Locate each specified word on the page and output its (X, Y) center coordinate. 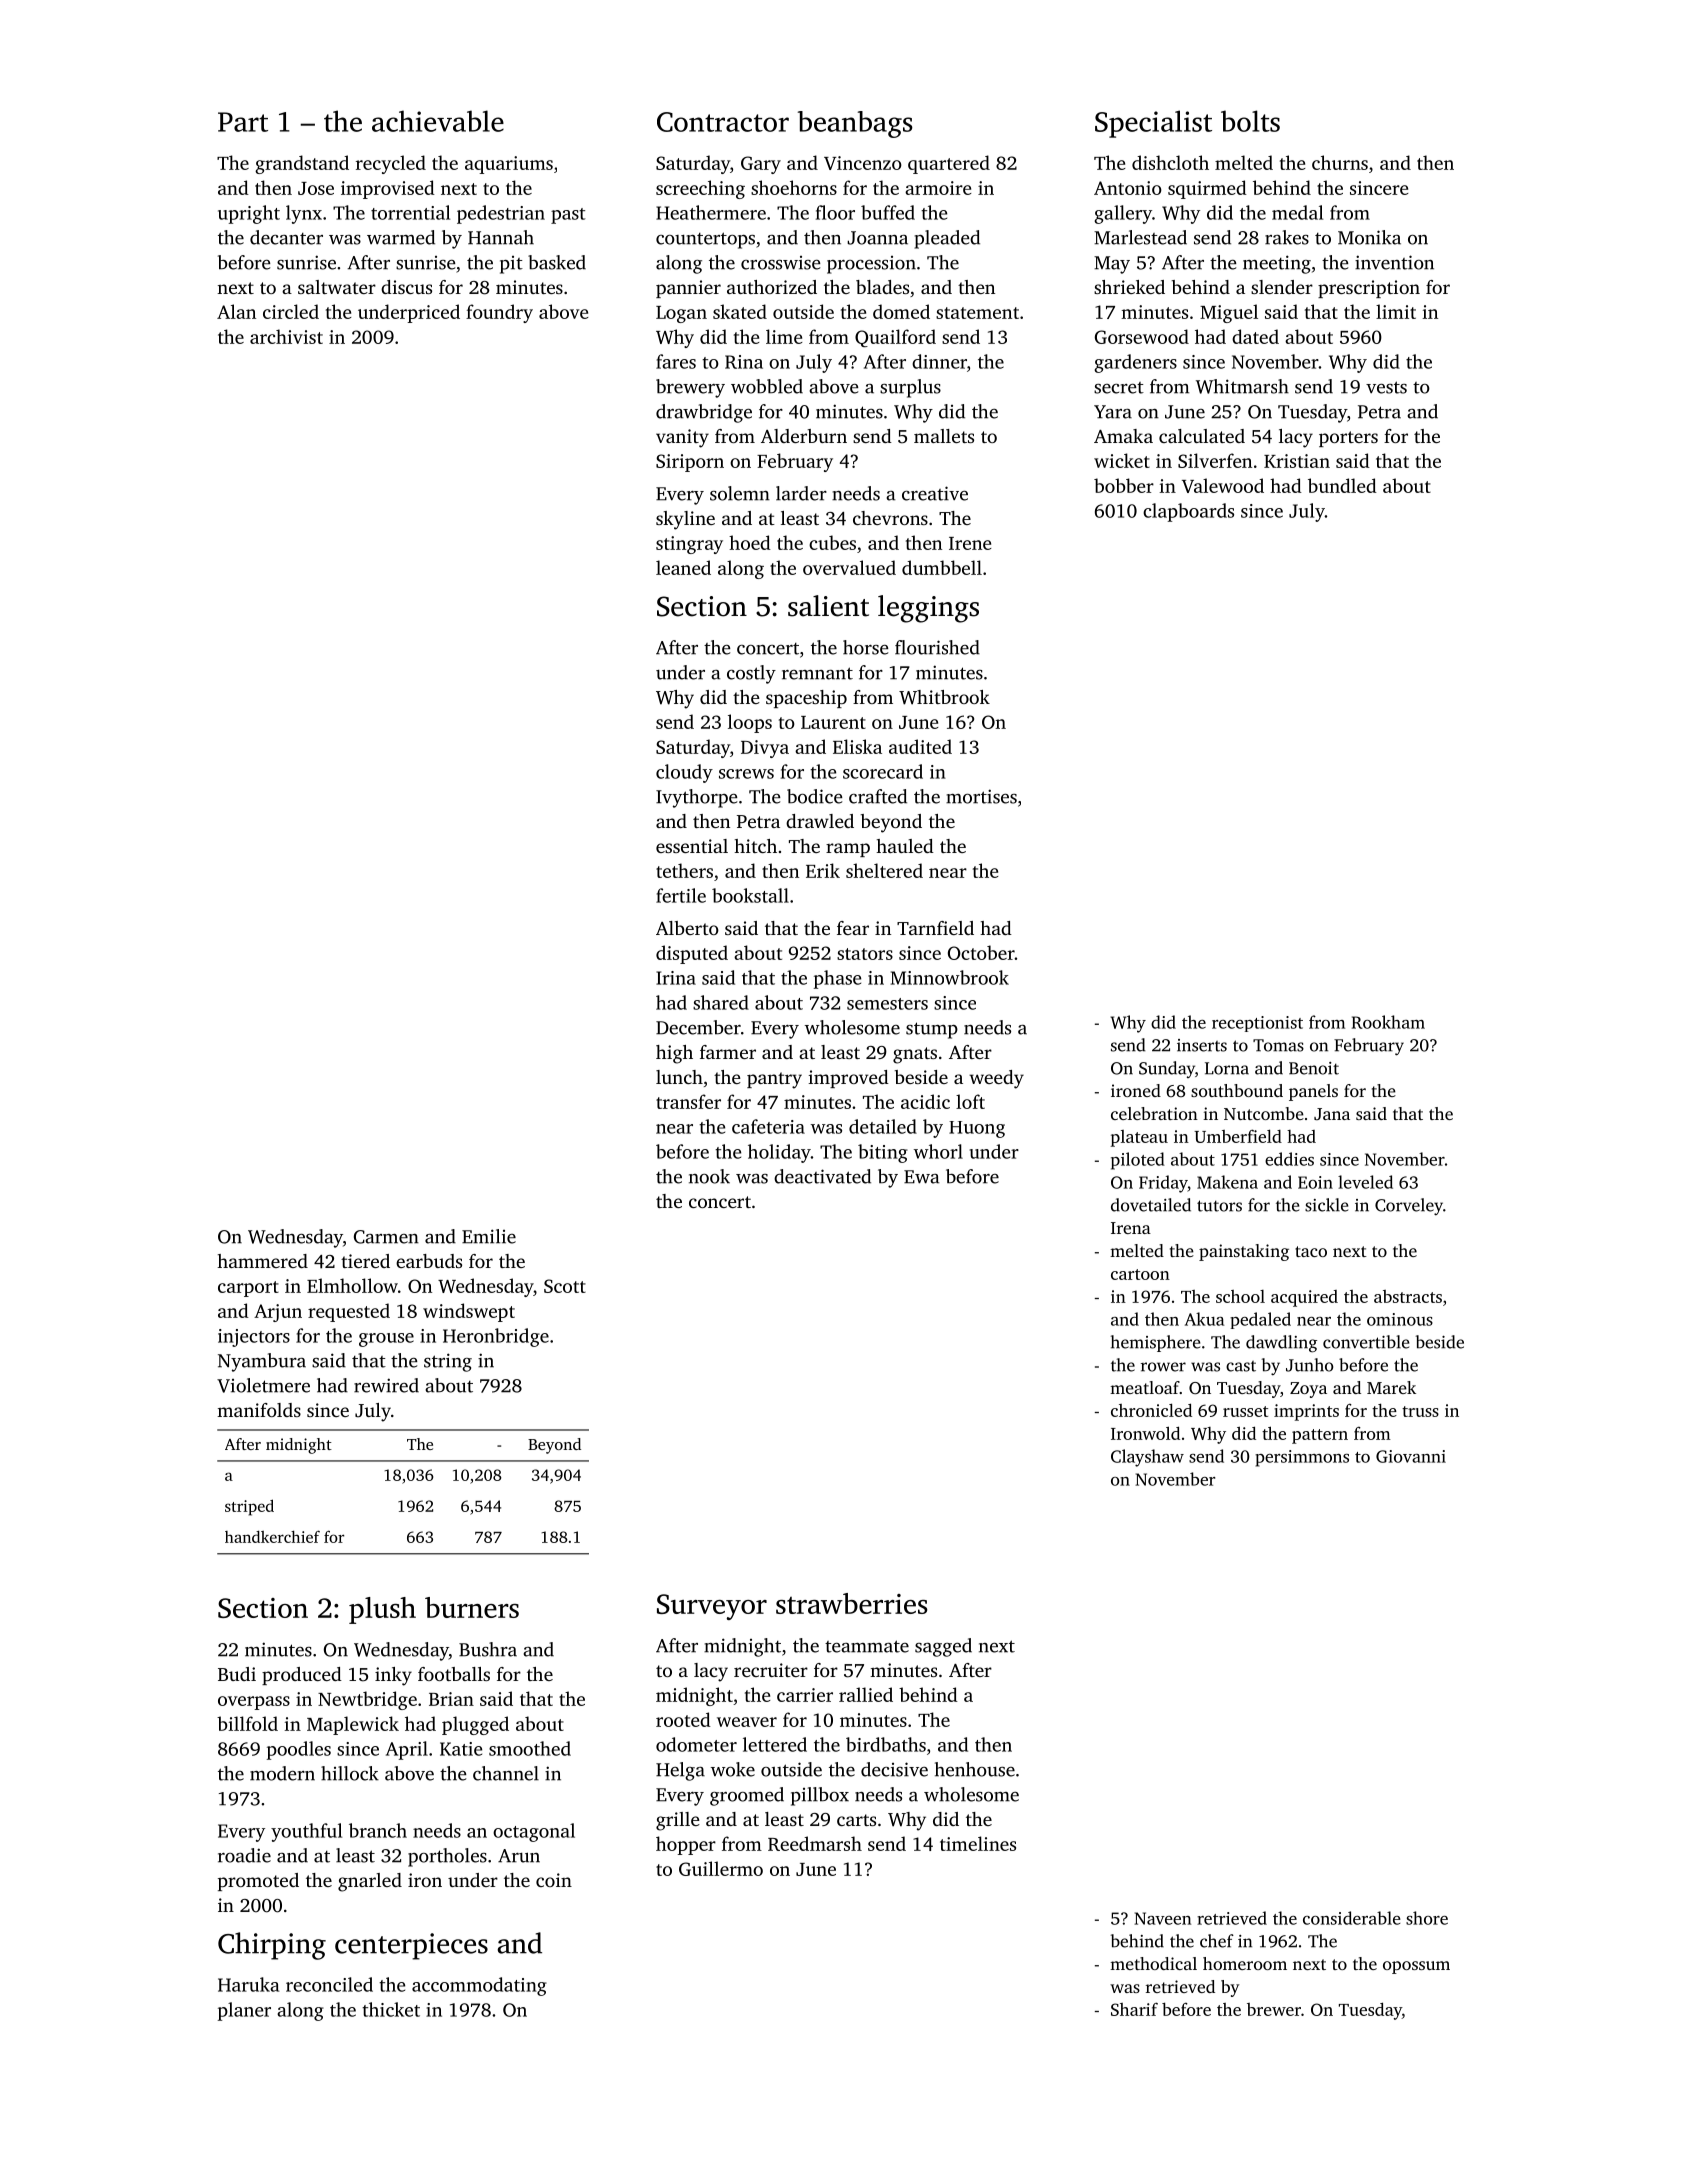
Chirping (272, 1946)
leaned (683, 567)
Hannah (501, 237)
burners (472, 1607)
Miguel (1229, 313)
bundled (1342, 485)
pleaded (947, 239)
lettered (775, 1744)
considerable (1352, 1918)
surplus (910, 388)
